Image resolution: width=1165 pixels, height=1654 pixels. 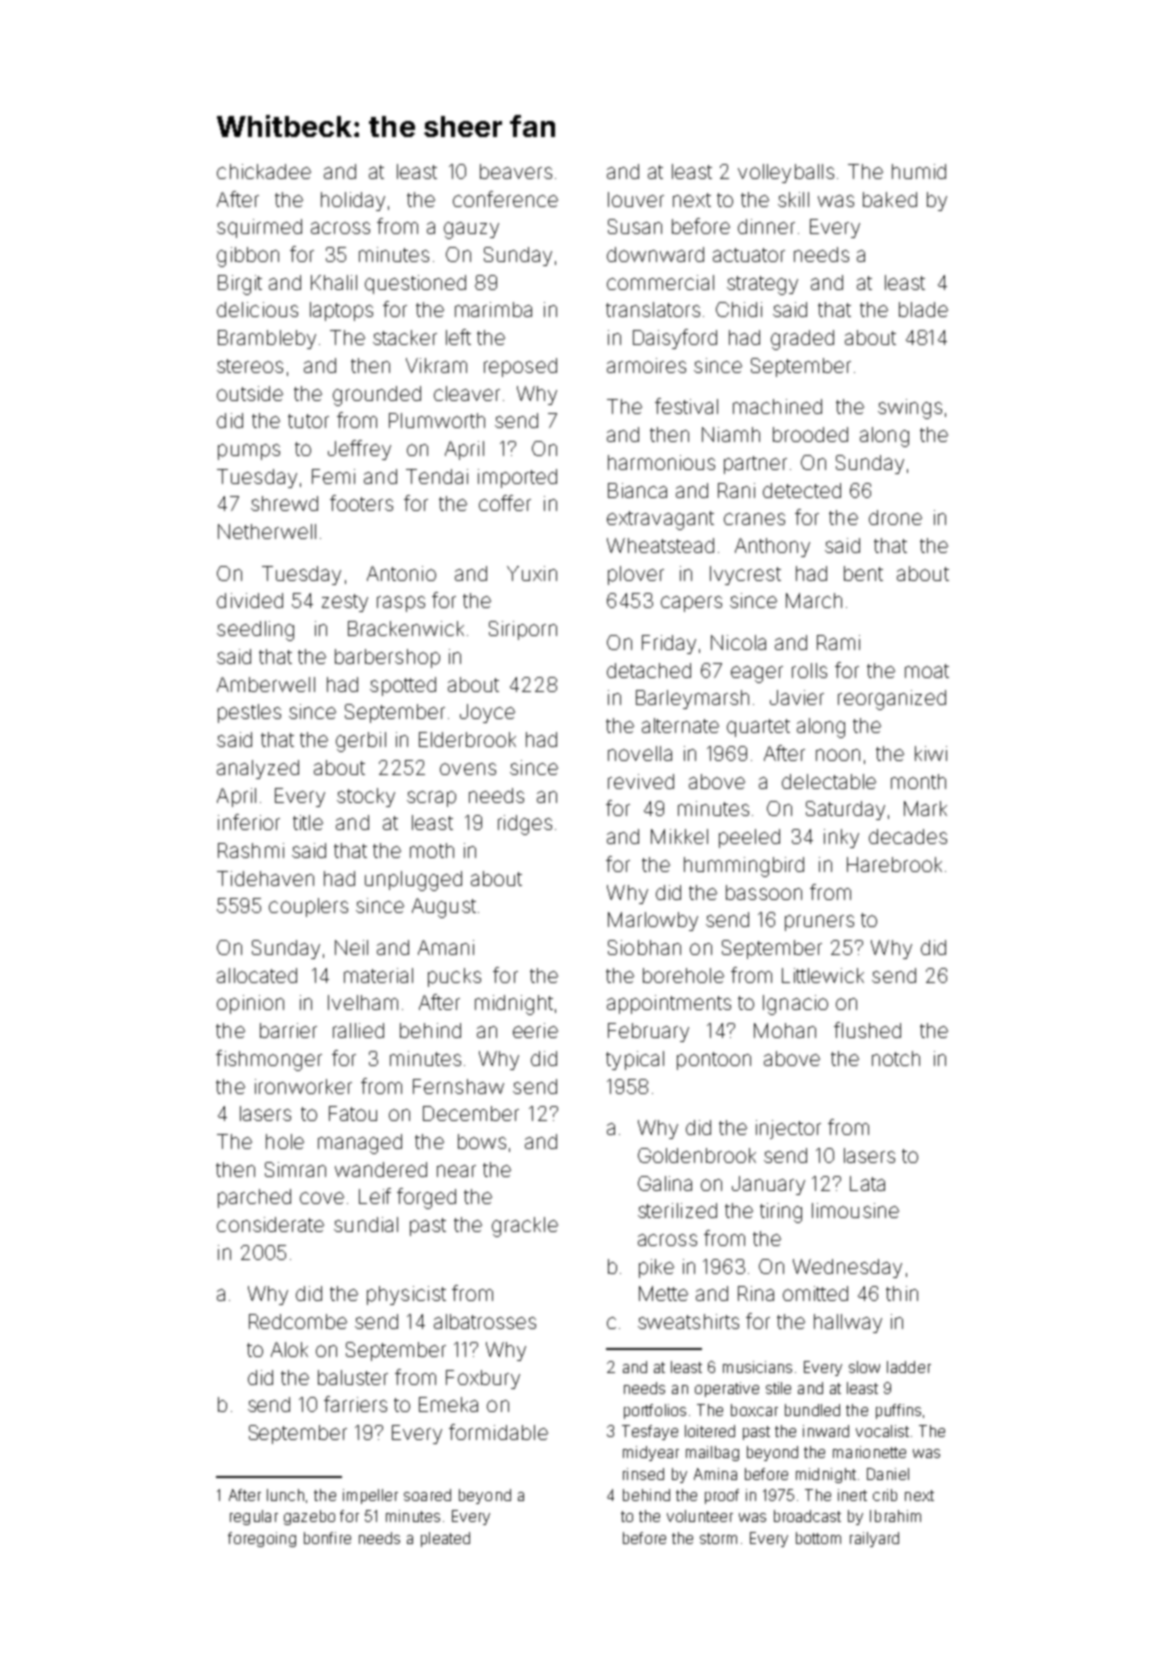 What do you see at coordinates (351, 947) in the image?
I see `Neil` at bounding box center [351, 947].
